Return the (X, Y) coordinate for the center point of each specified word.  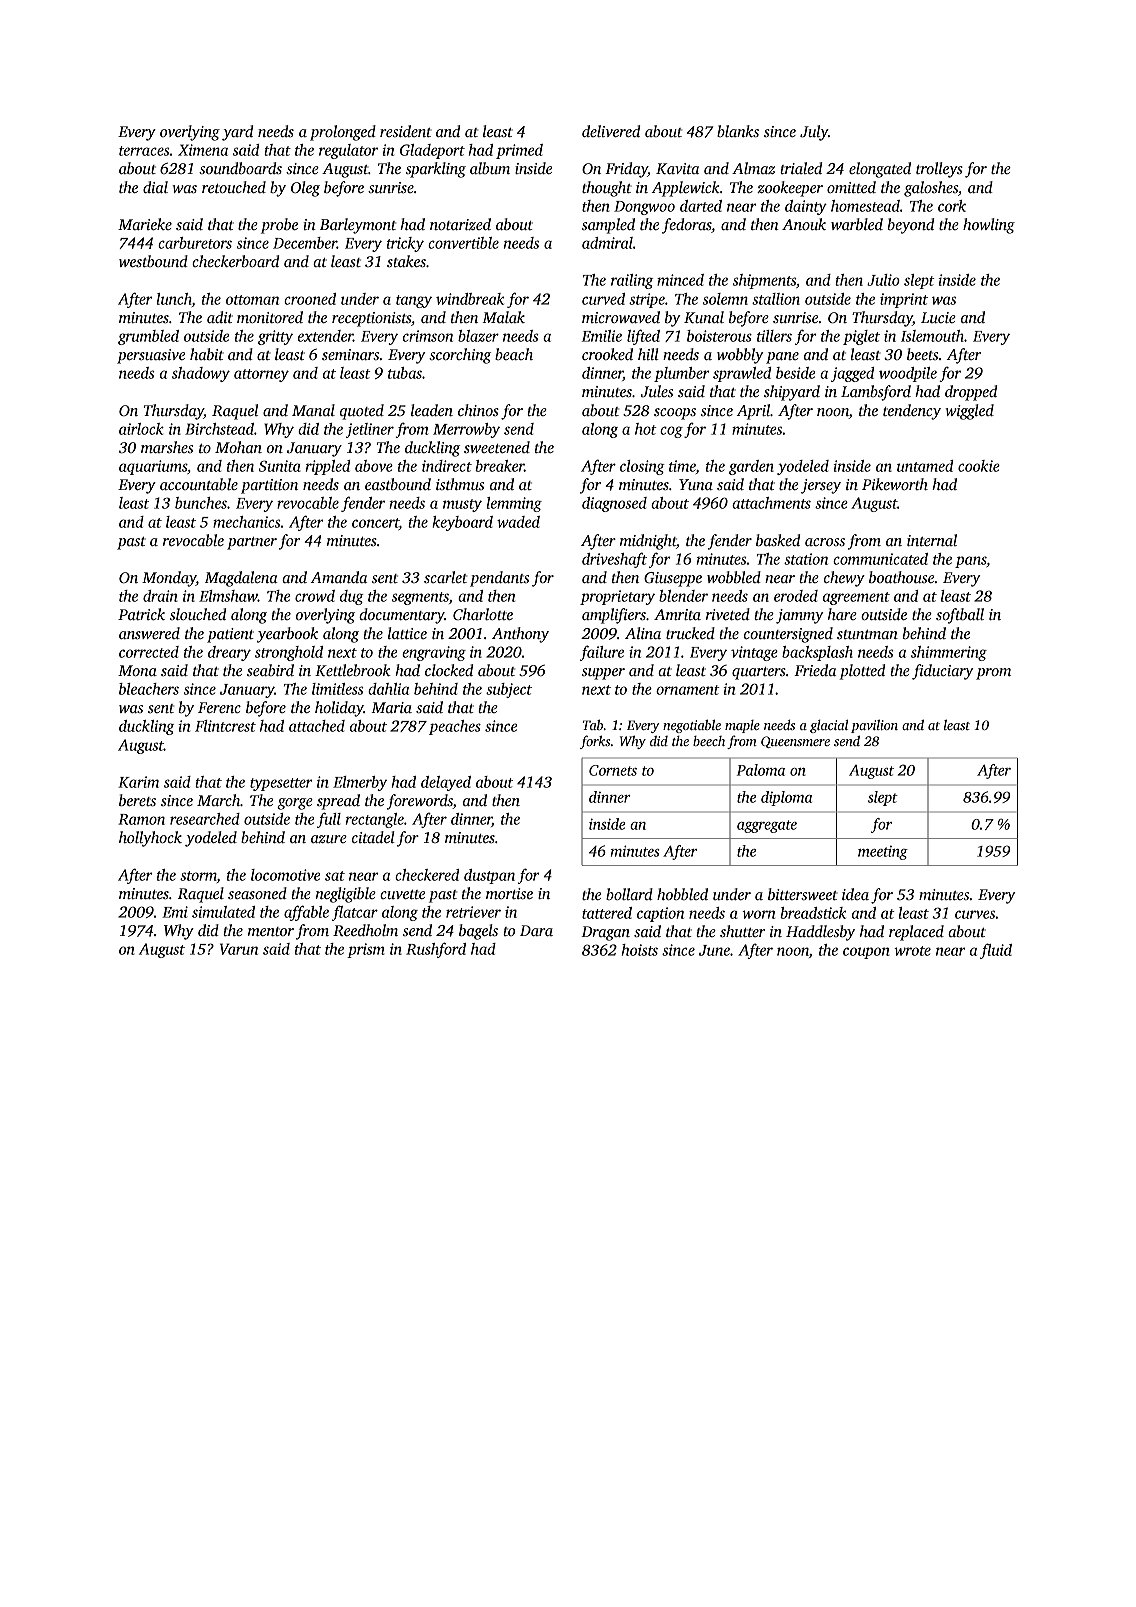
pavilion (874, 726)
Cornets (613, 770)
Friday (626, 170)
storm (198, 876)
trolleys (939, 170)
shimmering (949, 653)
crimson (428, 336)
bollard (629, 894)
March (218, 800)
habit (207, 354)
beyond (911, 226)
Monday (169, 579)
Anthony (520, 635)
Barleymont (358, 226)
